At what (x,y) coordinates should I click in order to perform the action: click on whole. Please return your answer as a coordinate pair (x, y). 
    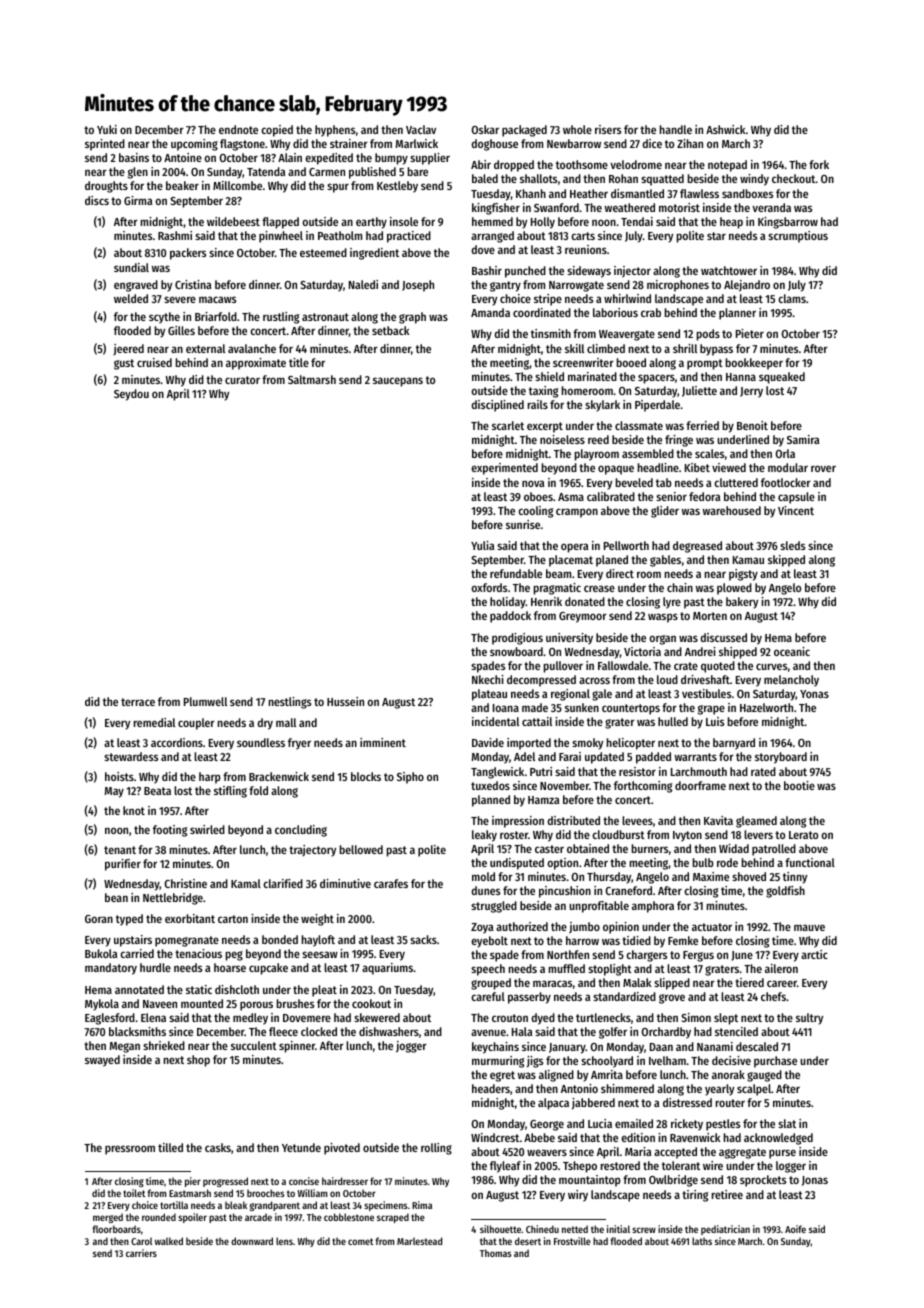
    Looking at the image, I should click on (577, 129).
